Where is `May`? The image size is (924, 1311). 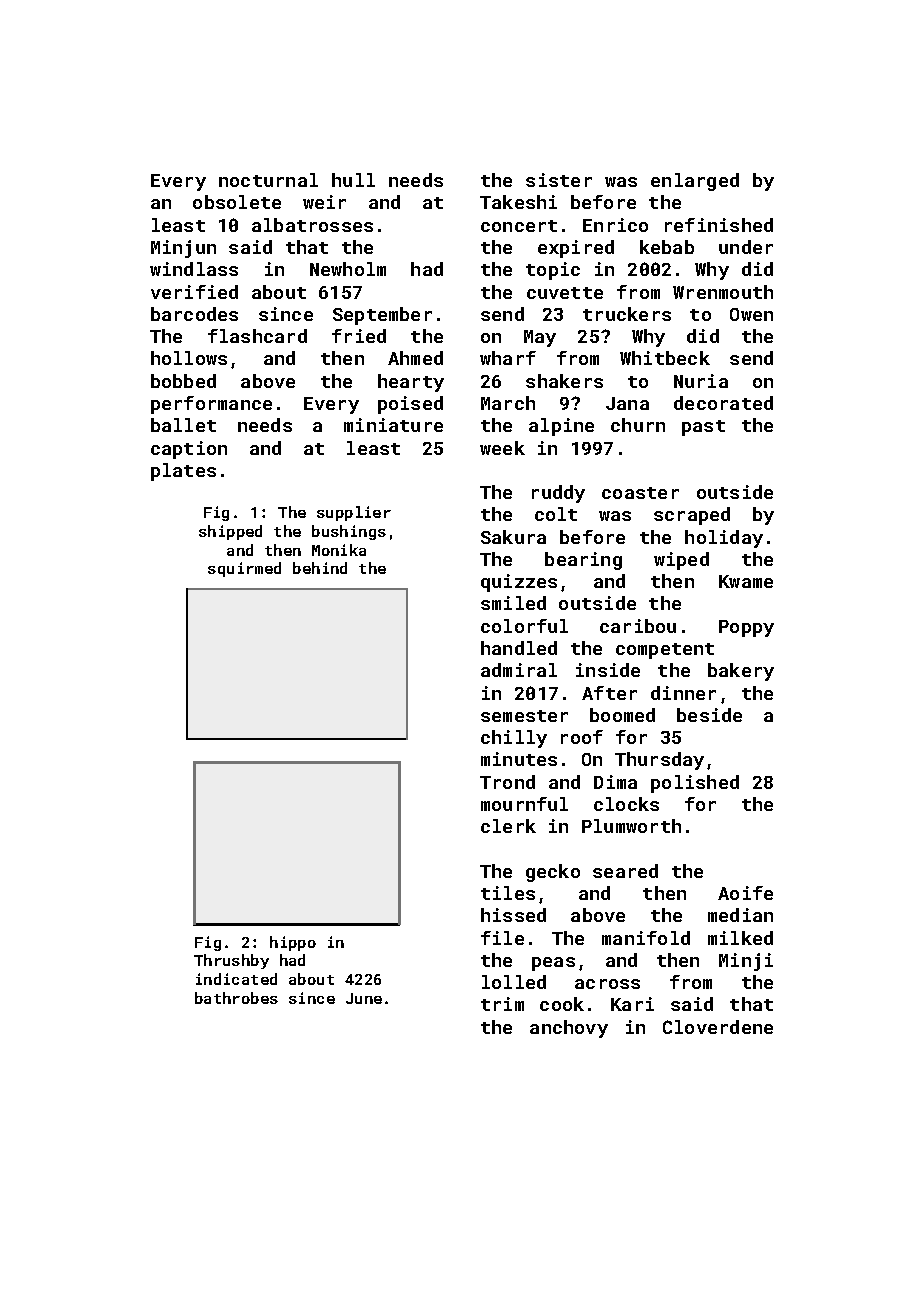 May is located at coordinates (540, 338).
